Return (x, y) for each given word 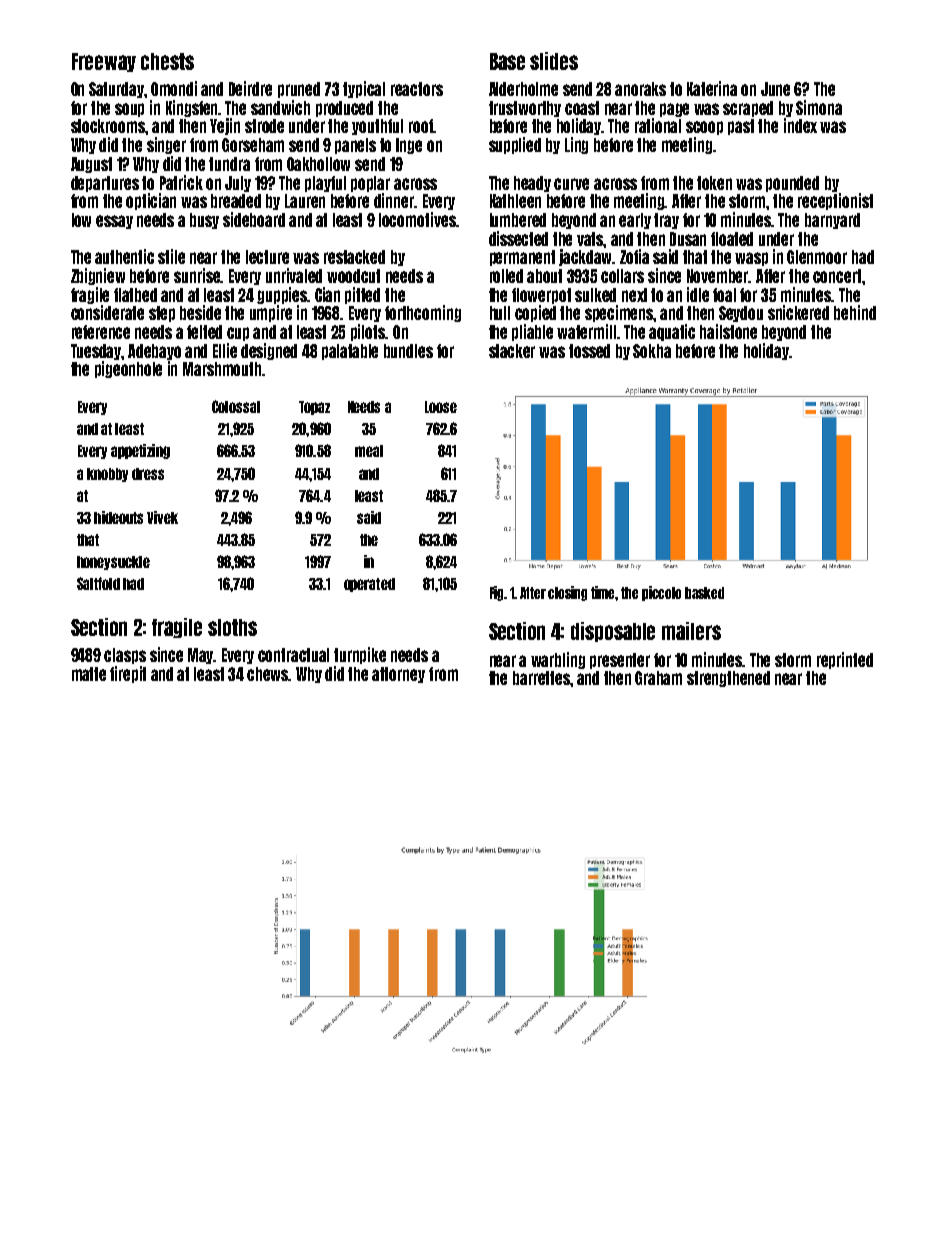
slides (554, 61)
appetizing (140, 451)
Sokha (652, 351)
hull (500, 313)
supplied (515, 145)
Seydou (741, 314)
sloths (232, 627)
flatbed (135, 295)
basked (704, 593)
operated (369, 585)
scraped (748, 109)
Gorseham (253, 145)
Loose (441, 407)
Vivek (162, 517)
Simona (819, 107)
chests (167, 61)
